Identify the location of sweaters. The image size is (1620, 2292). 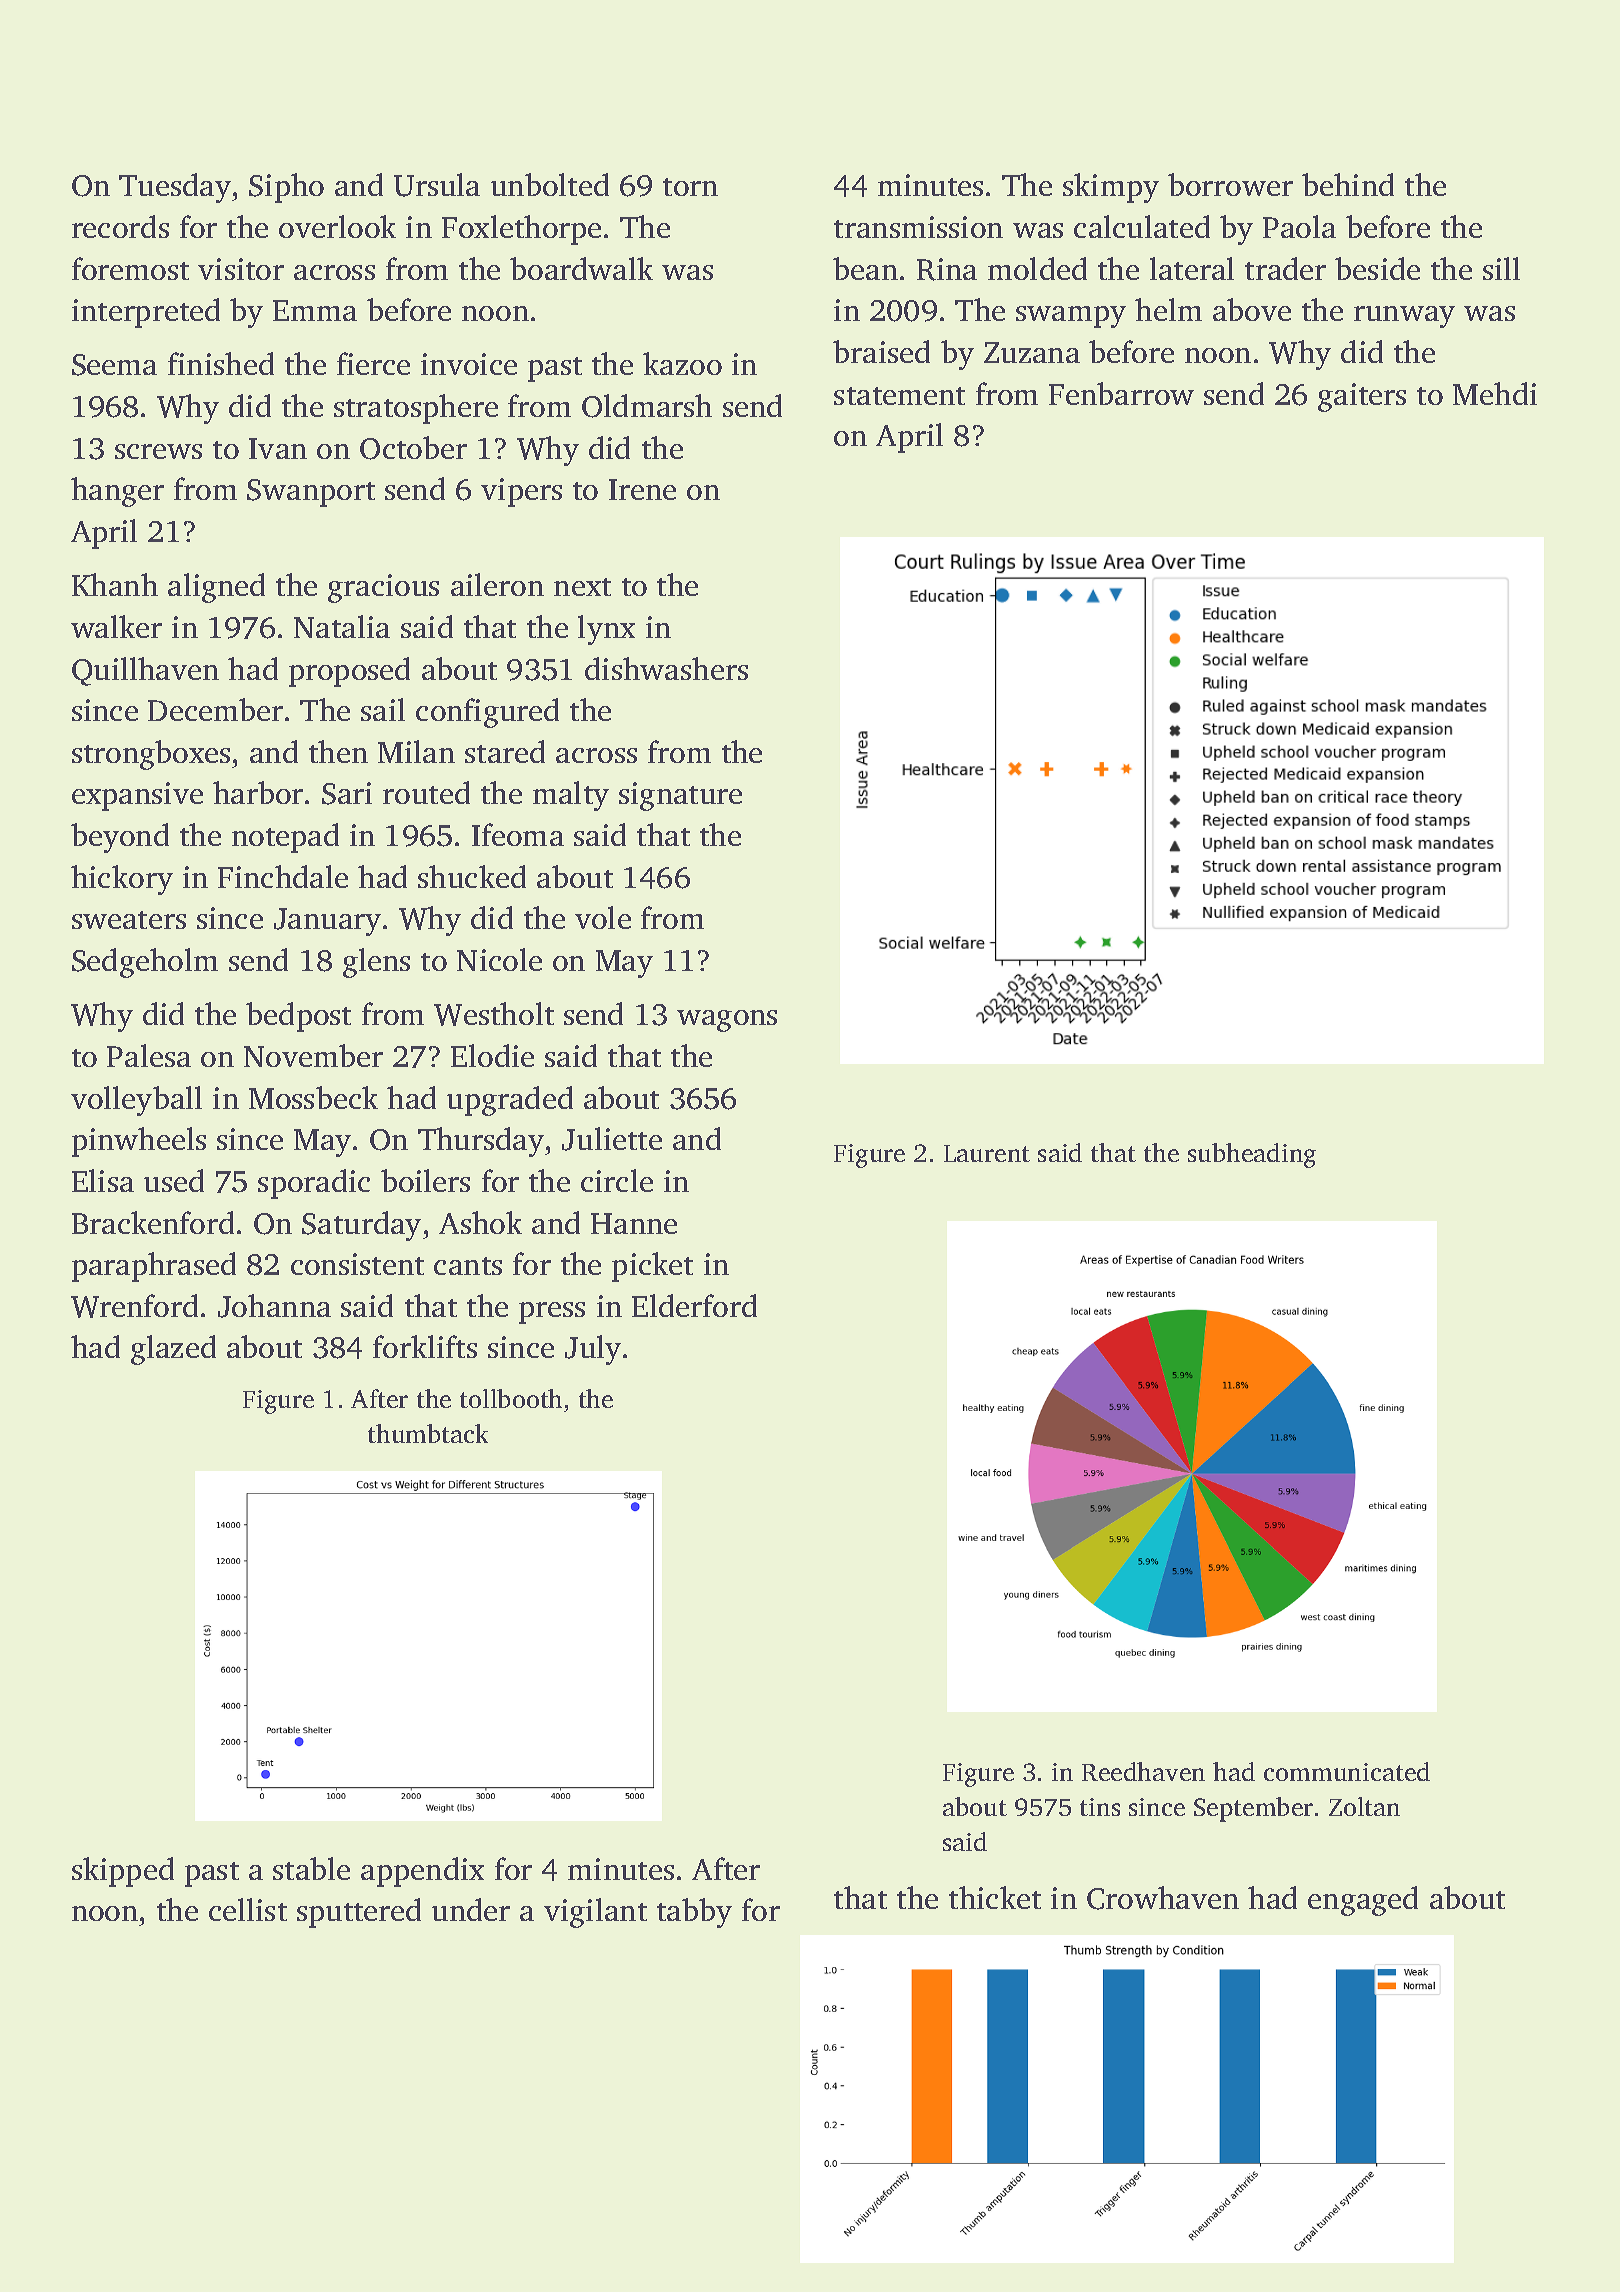
(129, 920).
